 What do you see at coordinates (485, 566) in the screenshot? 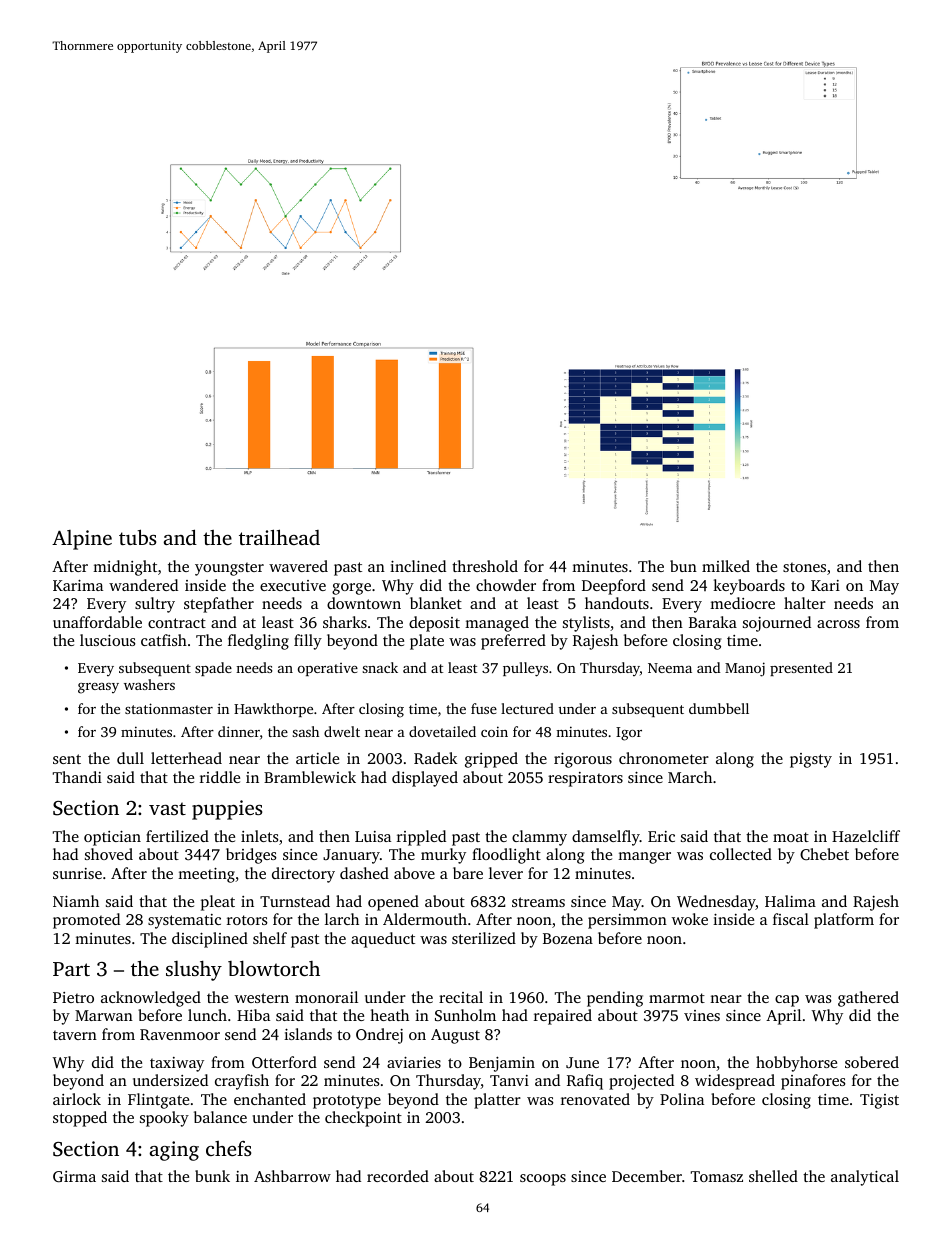
I see `threshold` at bounding box center [485, 566].
